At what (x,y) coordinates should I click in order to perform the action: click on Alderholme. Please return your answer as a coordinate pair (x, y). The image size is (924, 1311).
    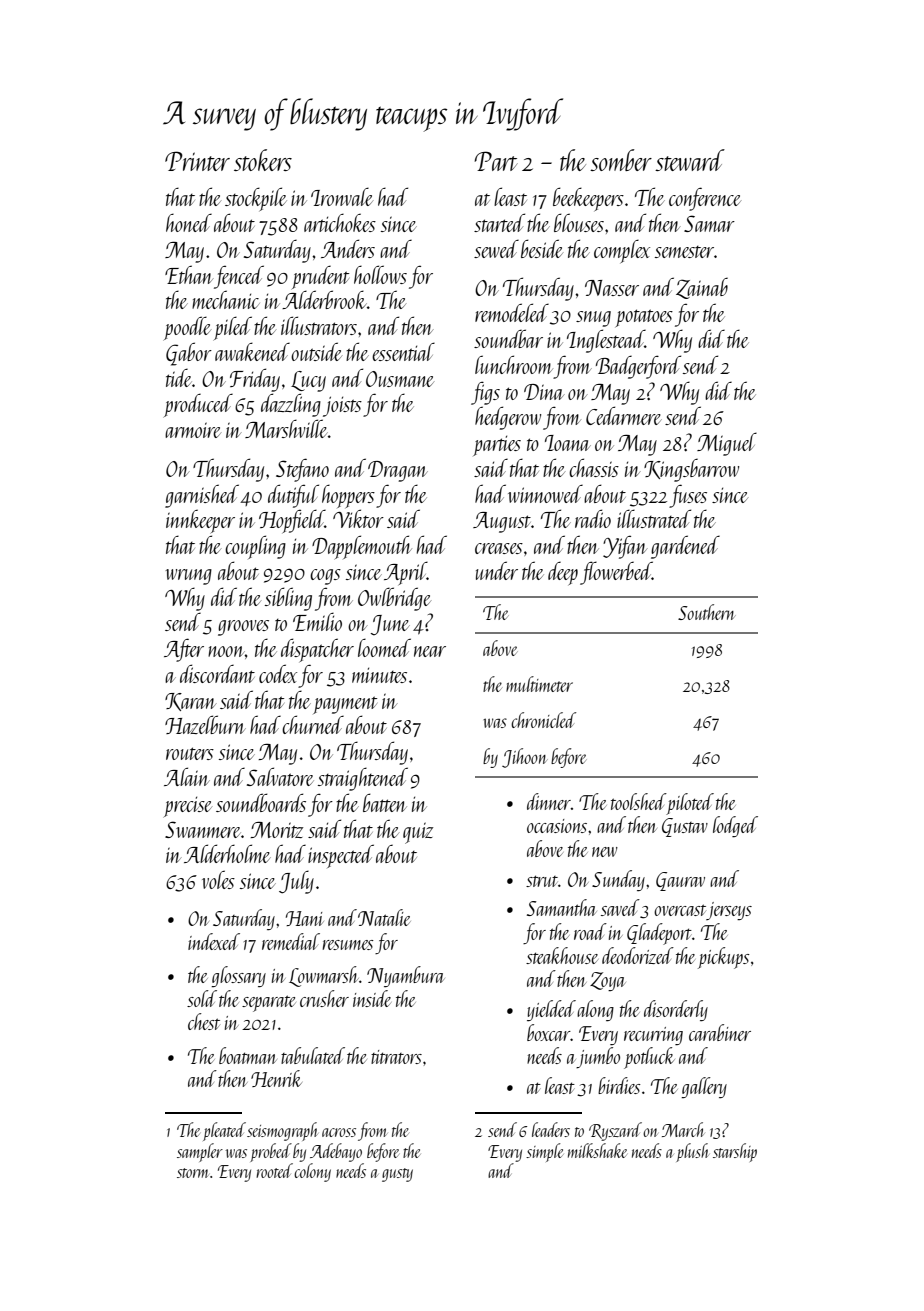
    Looking at the image, I should click on (227, 853).
